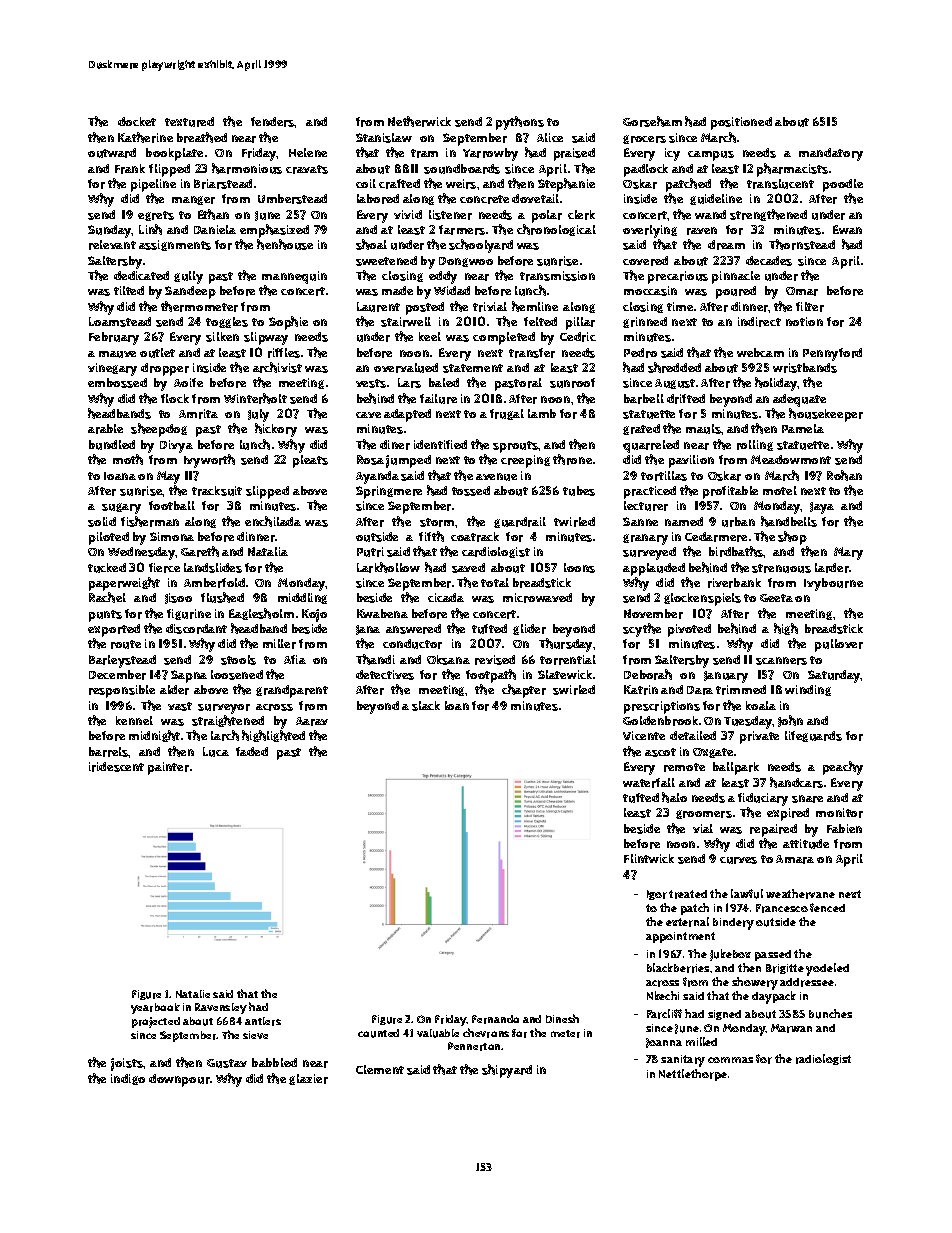 The width and height of the screenshot is (952, 1233). What do you see at coordinates (252, 751) in the screenshot?
I see `faded` at bounding box center [252, 751].
